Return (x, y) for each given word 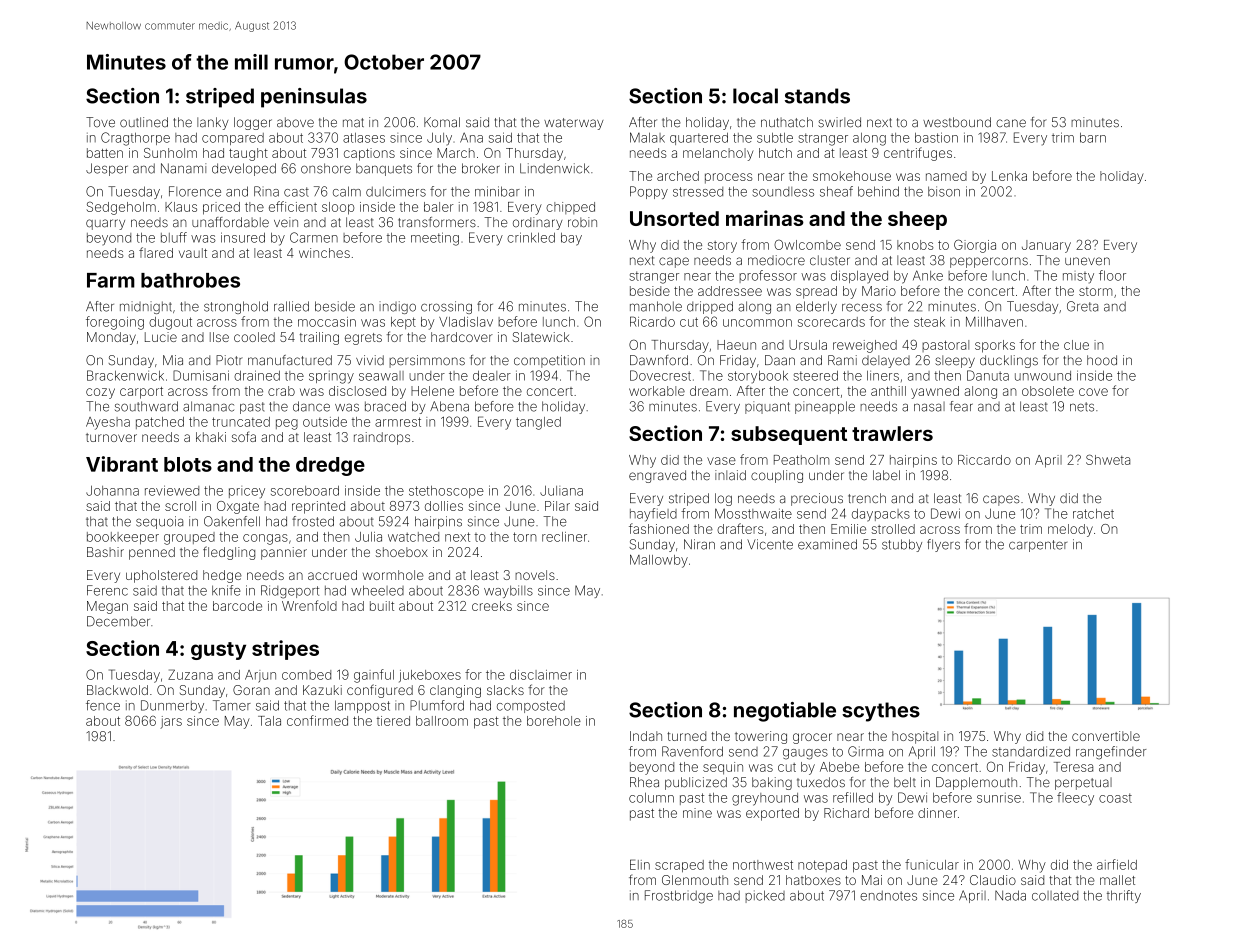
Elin (640, 864)
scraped (679, 866)
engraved (657, 476)
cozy (100, 393)
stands (817, 96)
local (755, 96)
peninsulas (314, 98)
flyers (943, 545)
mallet (1117, 880)
